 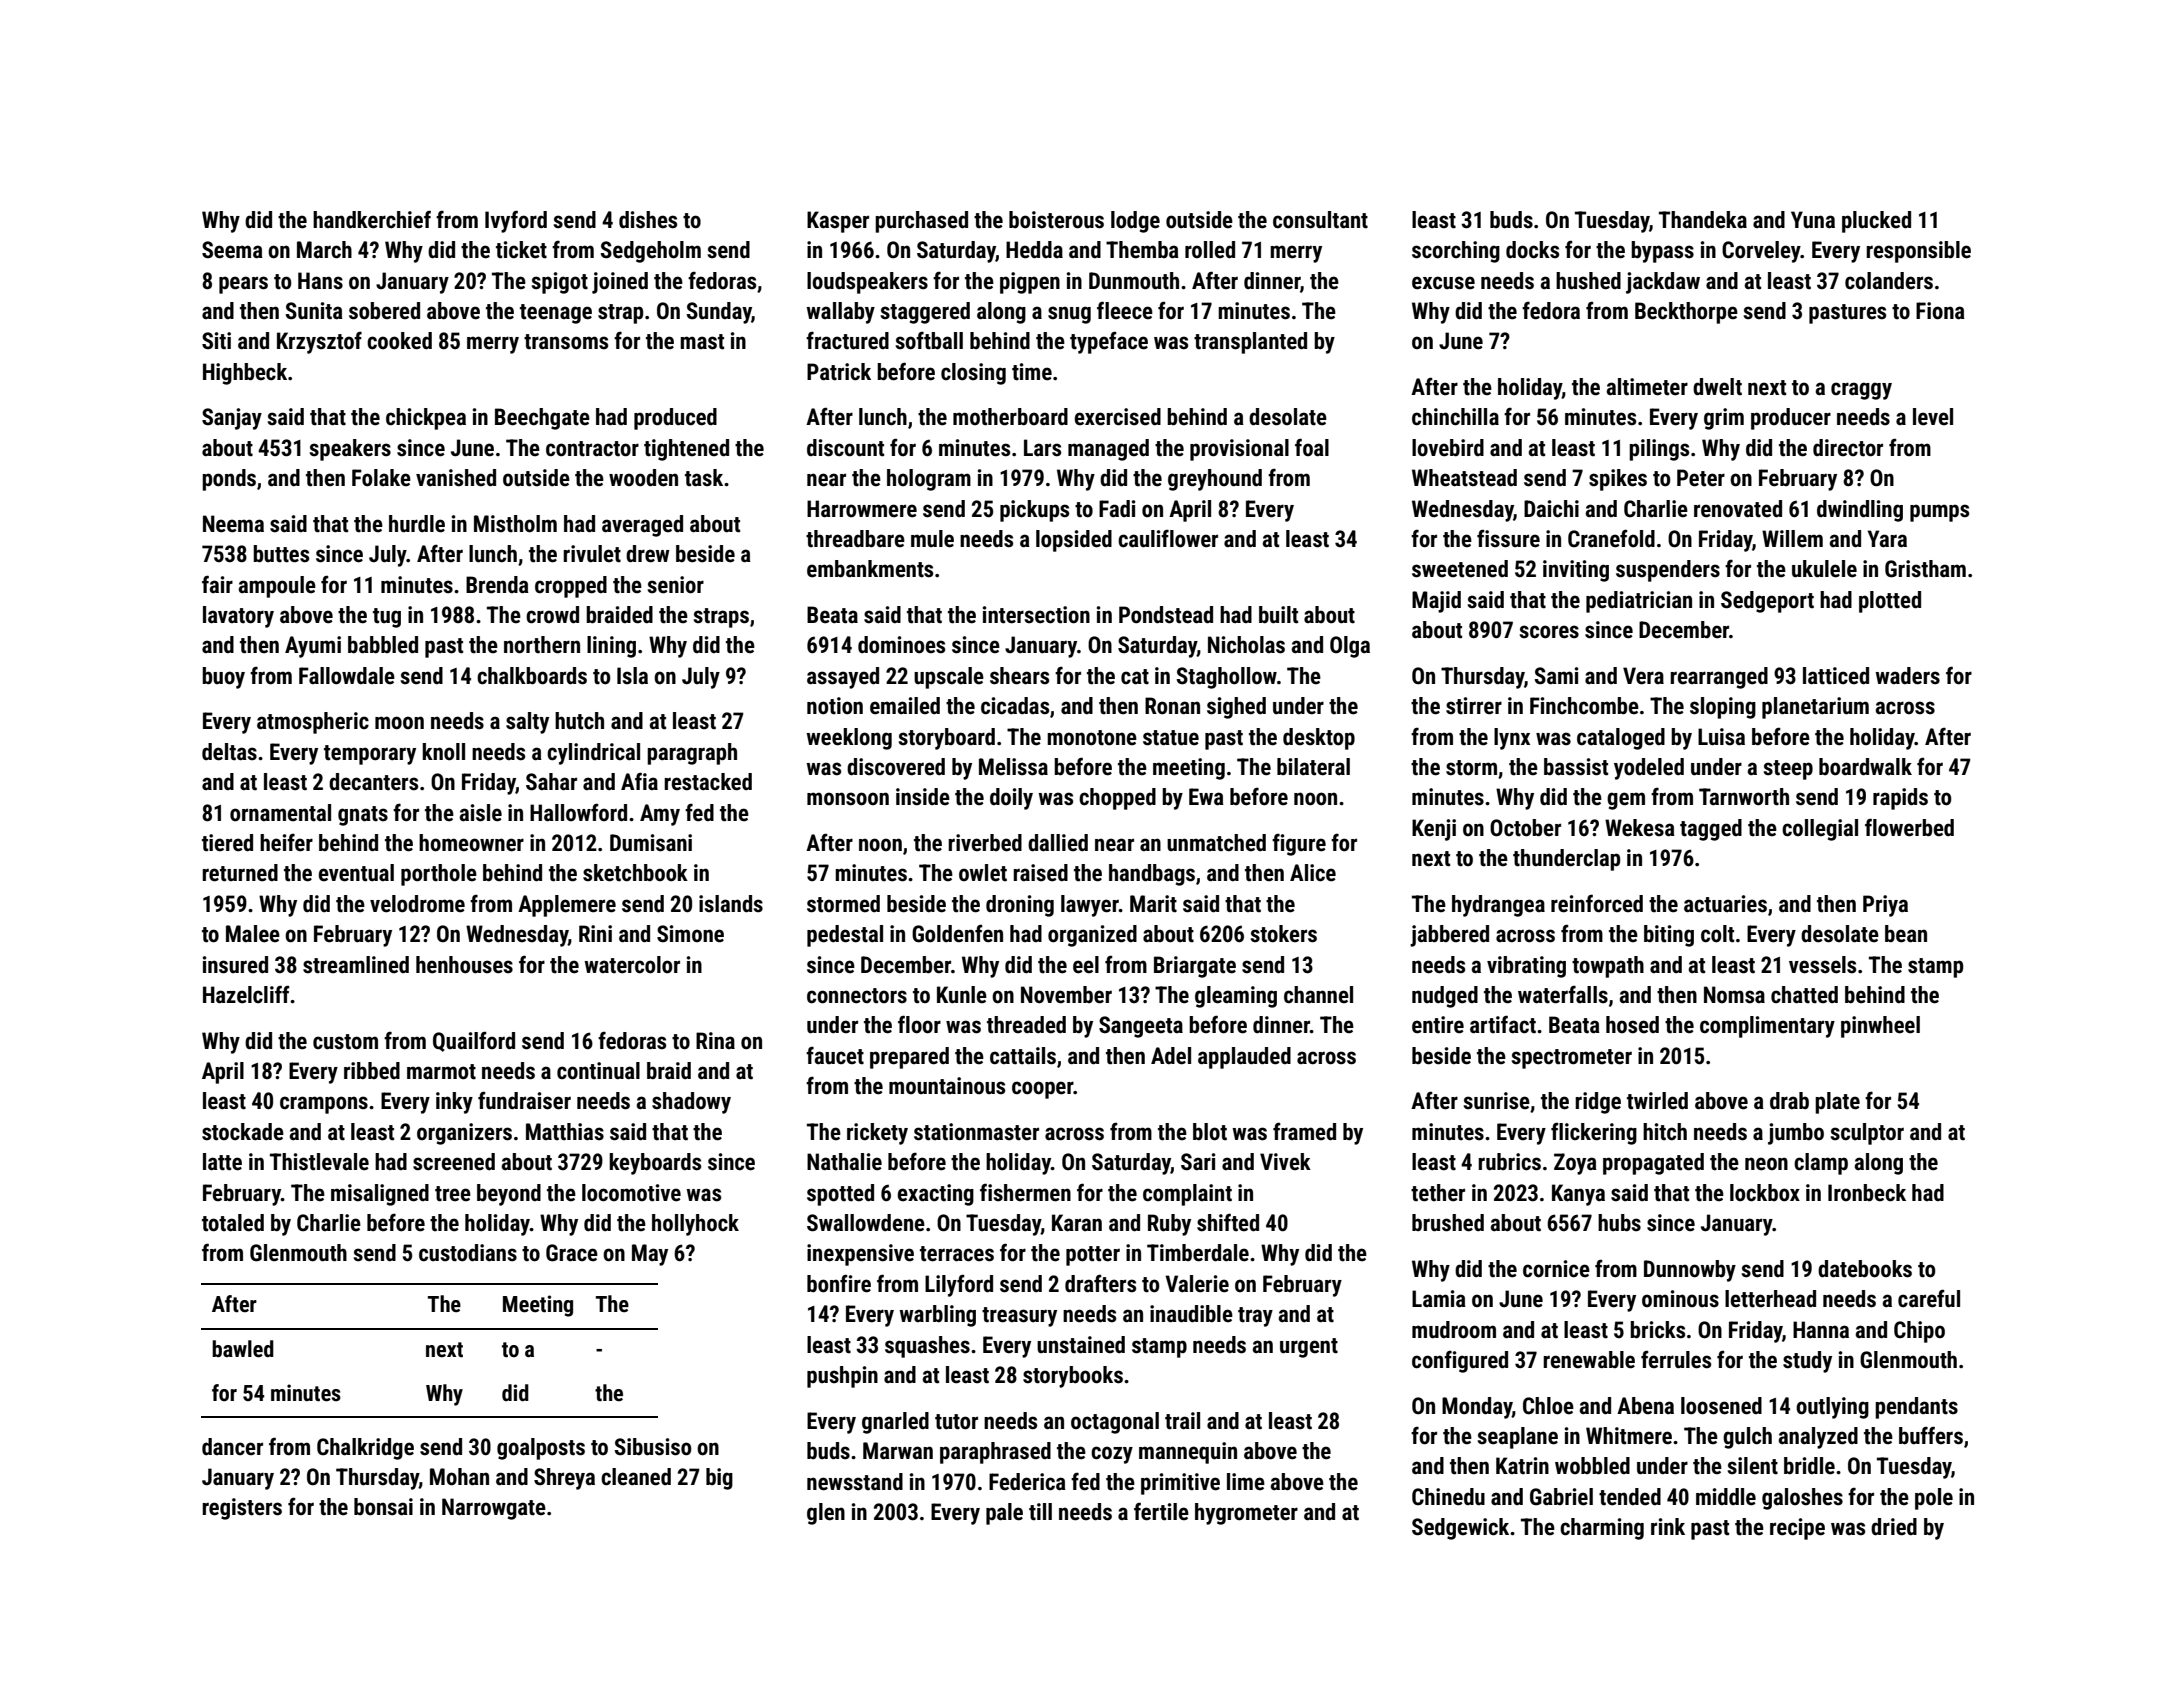 I want to click on till, so click(x=1040, y=1512).
